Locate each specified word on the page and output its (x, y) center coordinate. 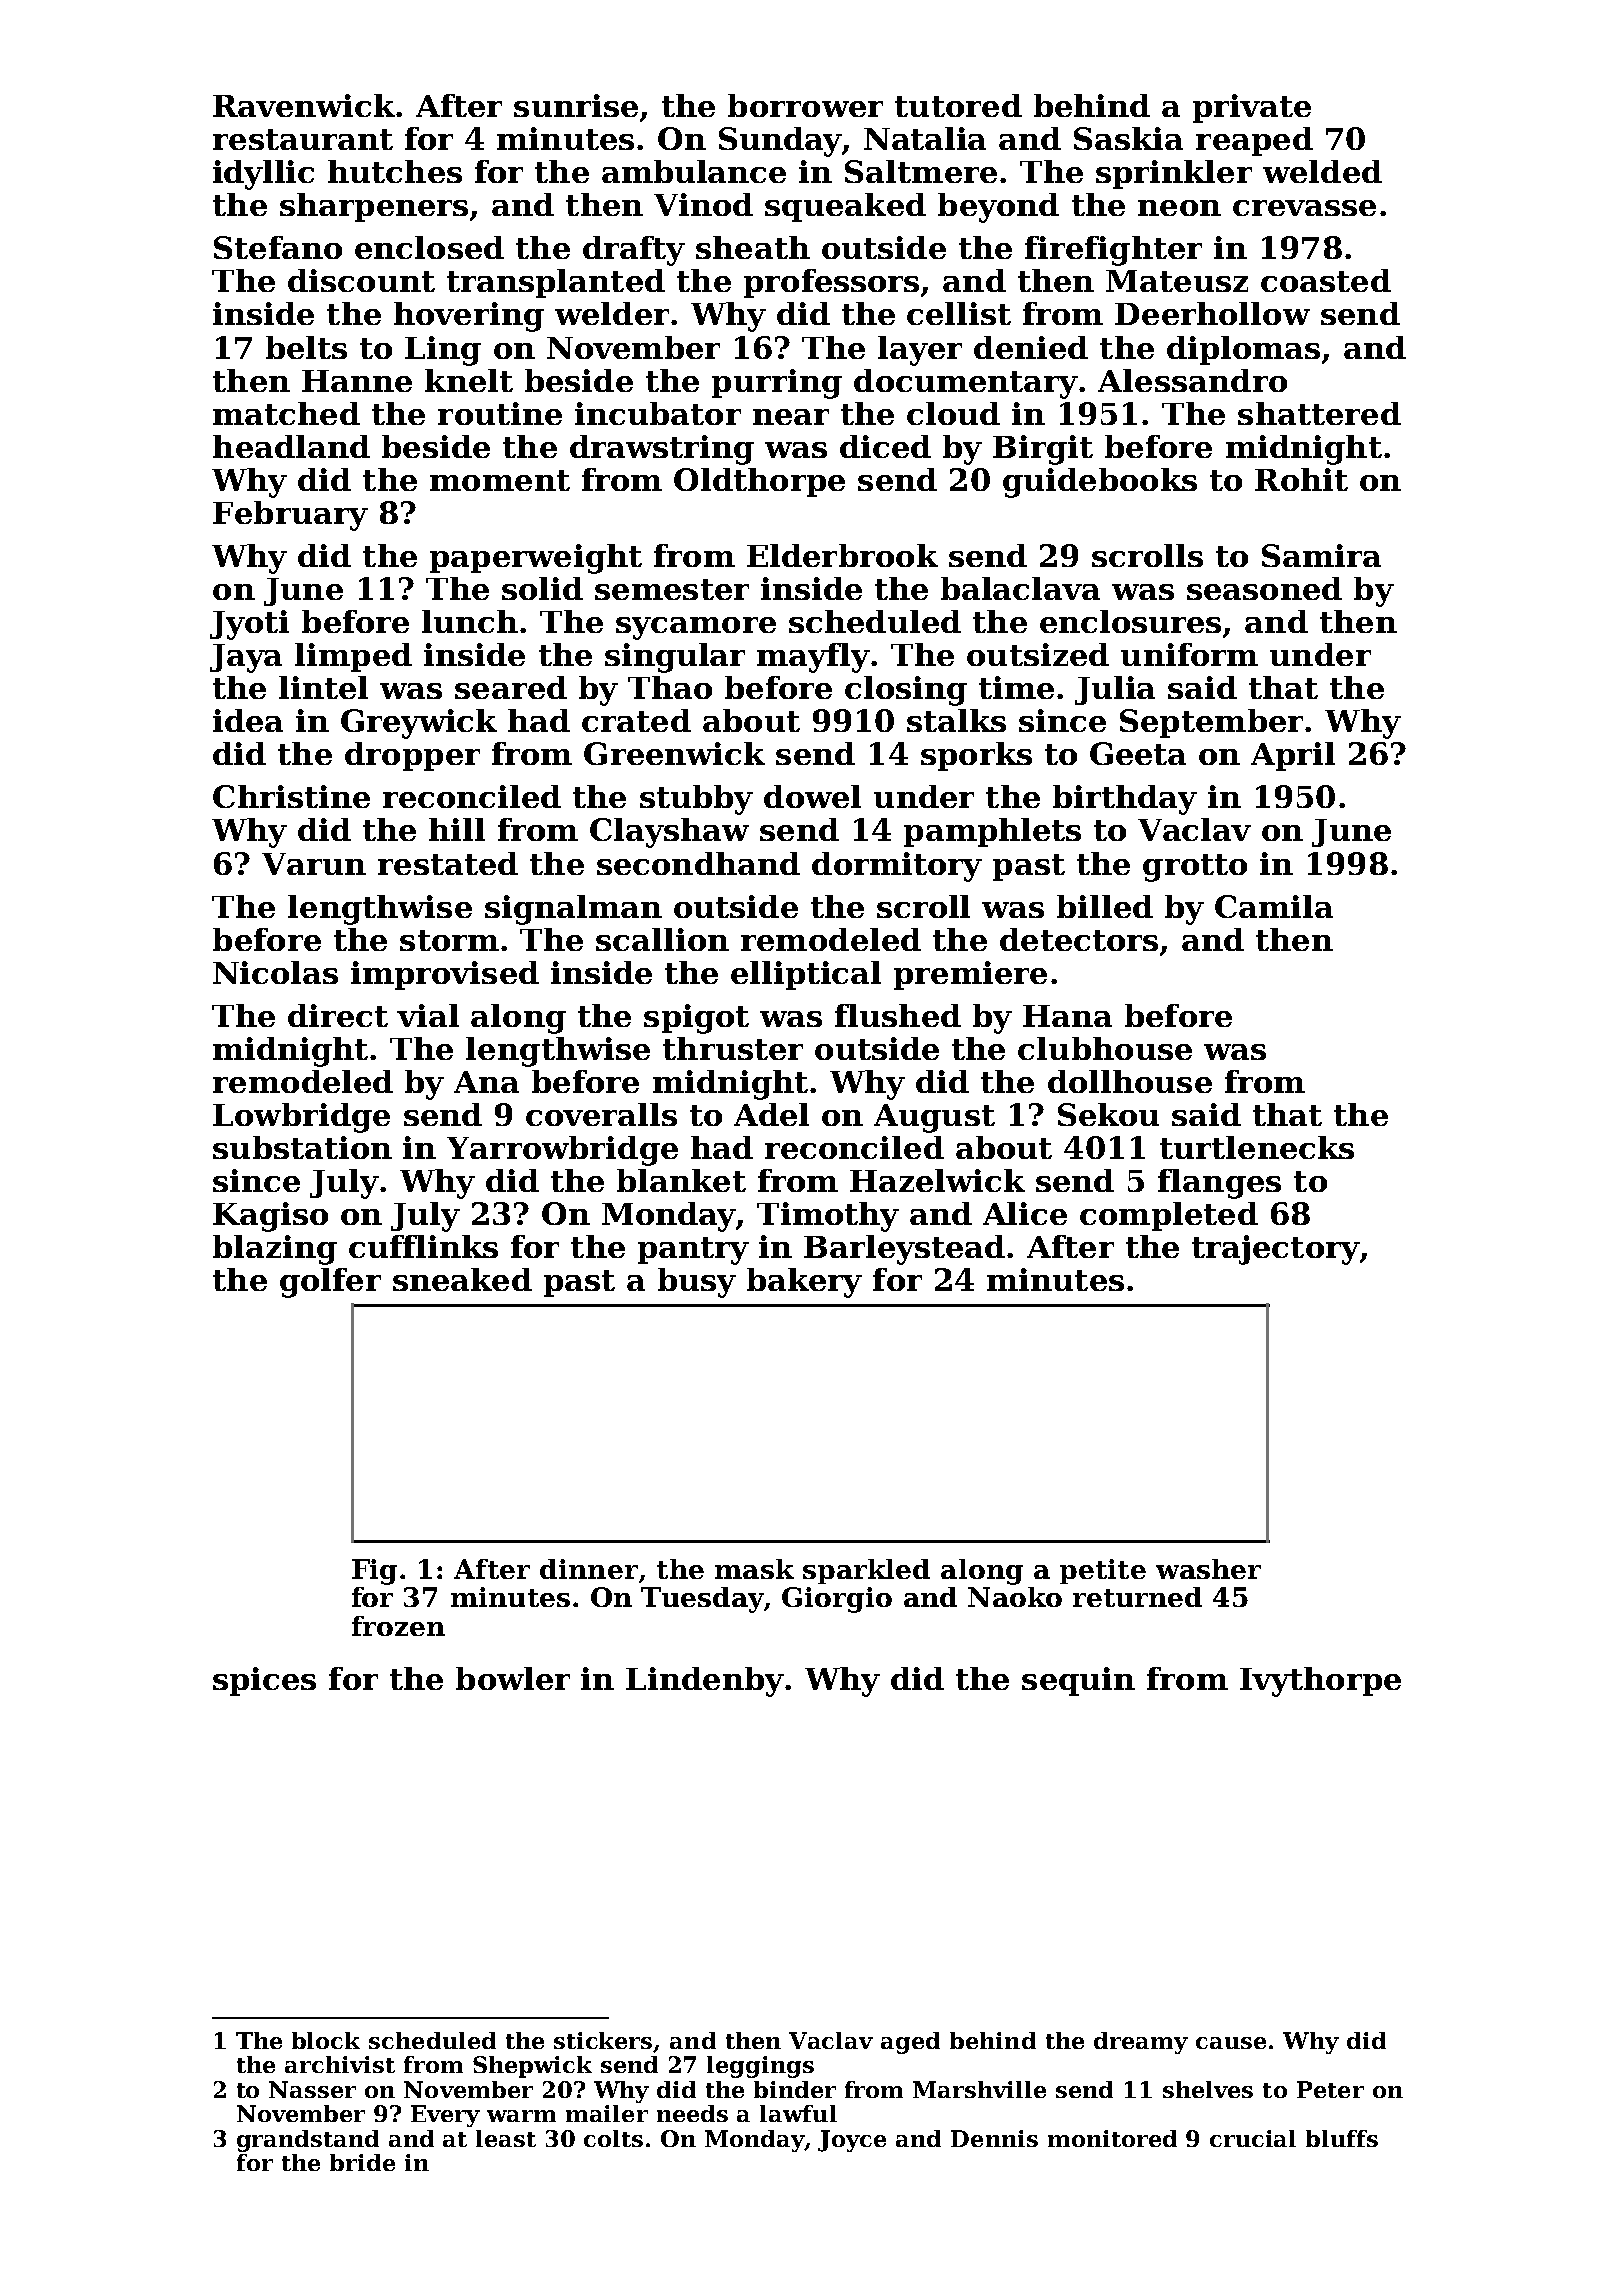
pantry (693, 1251)
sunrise (576, 105)
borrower (805, 105)
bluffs (1342, 2138)
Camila (1274, 906)
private (1252, 108)
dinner (589, 1569)
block (326, 2040)
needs (692, 2113)
